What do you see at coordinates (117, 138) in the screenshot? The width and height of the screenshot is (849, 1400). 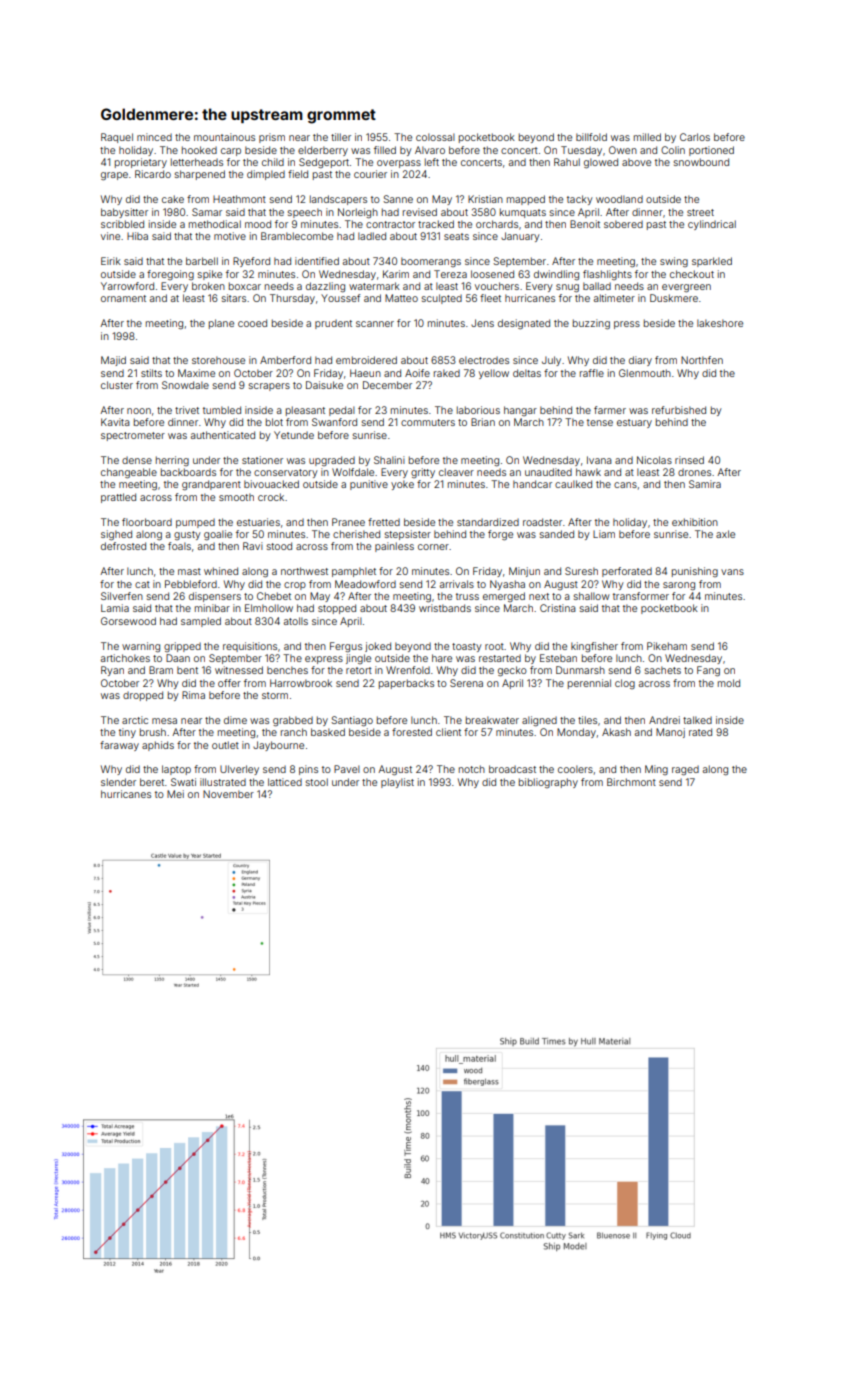 I see `Raquel` at bounding box center [117, 138].
